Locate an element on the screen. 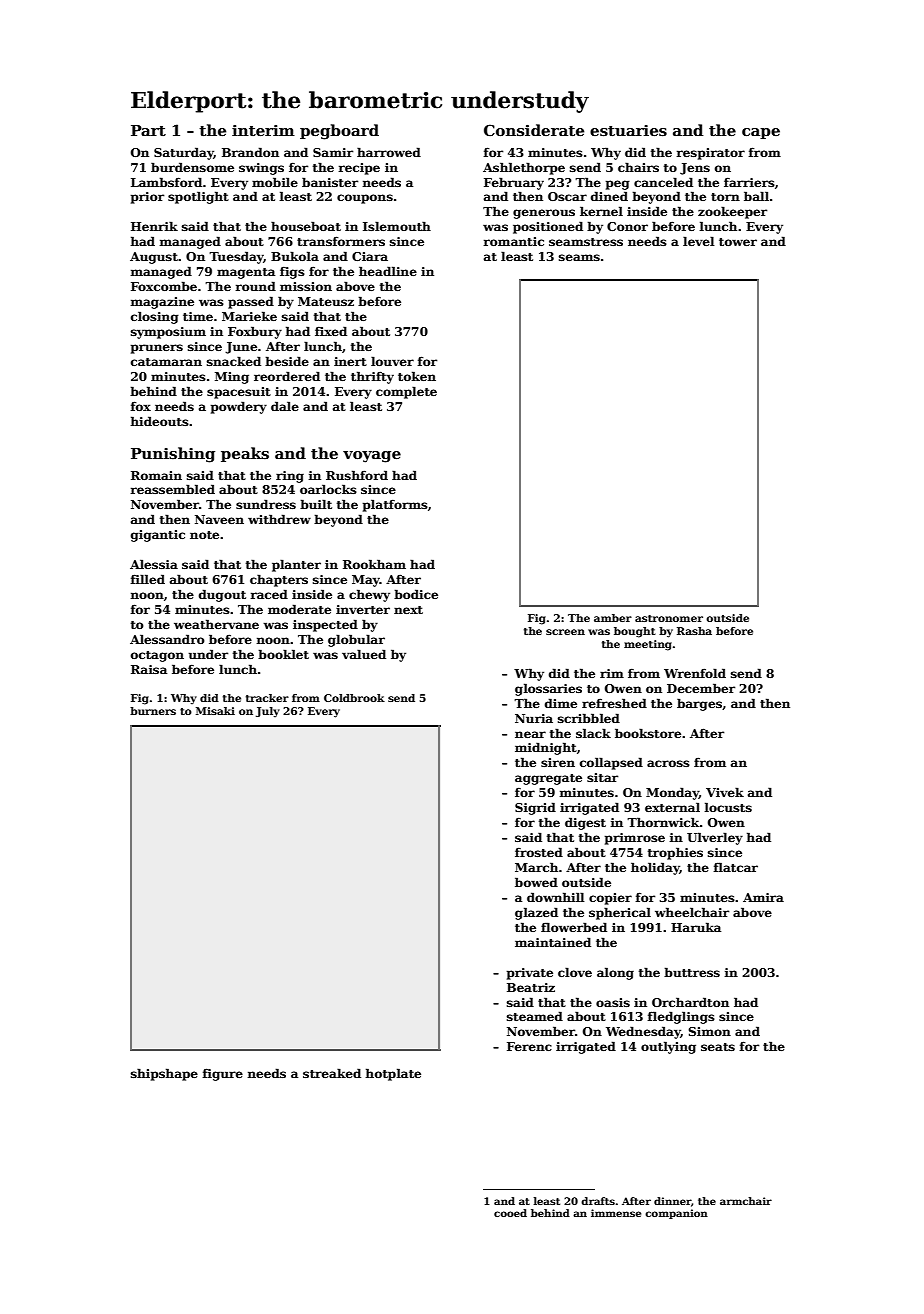 The width and height of the screenshot is (924, 1314). figure is located at coordinates (223, 1075).
